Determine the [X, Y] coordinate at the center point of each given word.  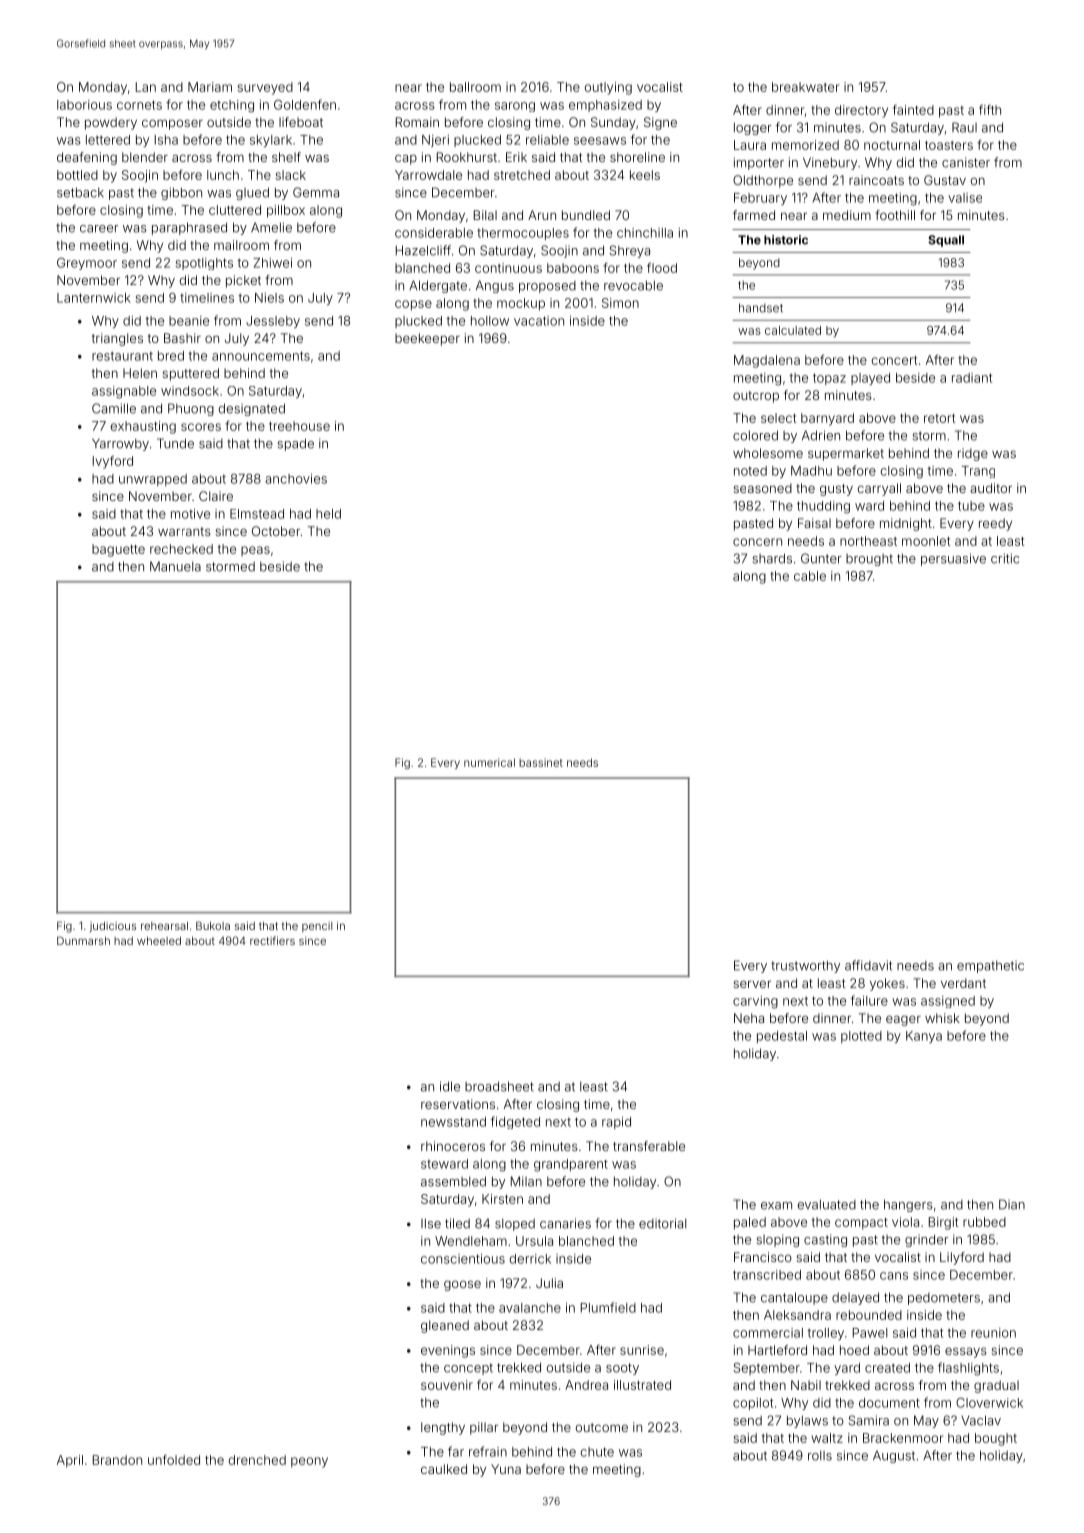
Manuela [175, 566]
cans [894, 1276]
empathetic [990, 966]
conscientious [463, 1259]
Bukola [213, 925]
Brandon [117, 1460]
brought [869, 560]
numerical [489, 762]
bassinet [541, 762]
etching [232, 106]
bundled [586, 215]
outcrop [756, 397]
